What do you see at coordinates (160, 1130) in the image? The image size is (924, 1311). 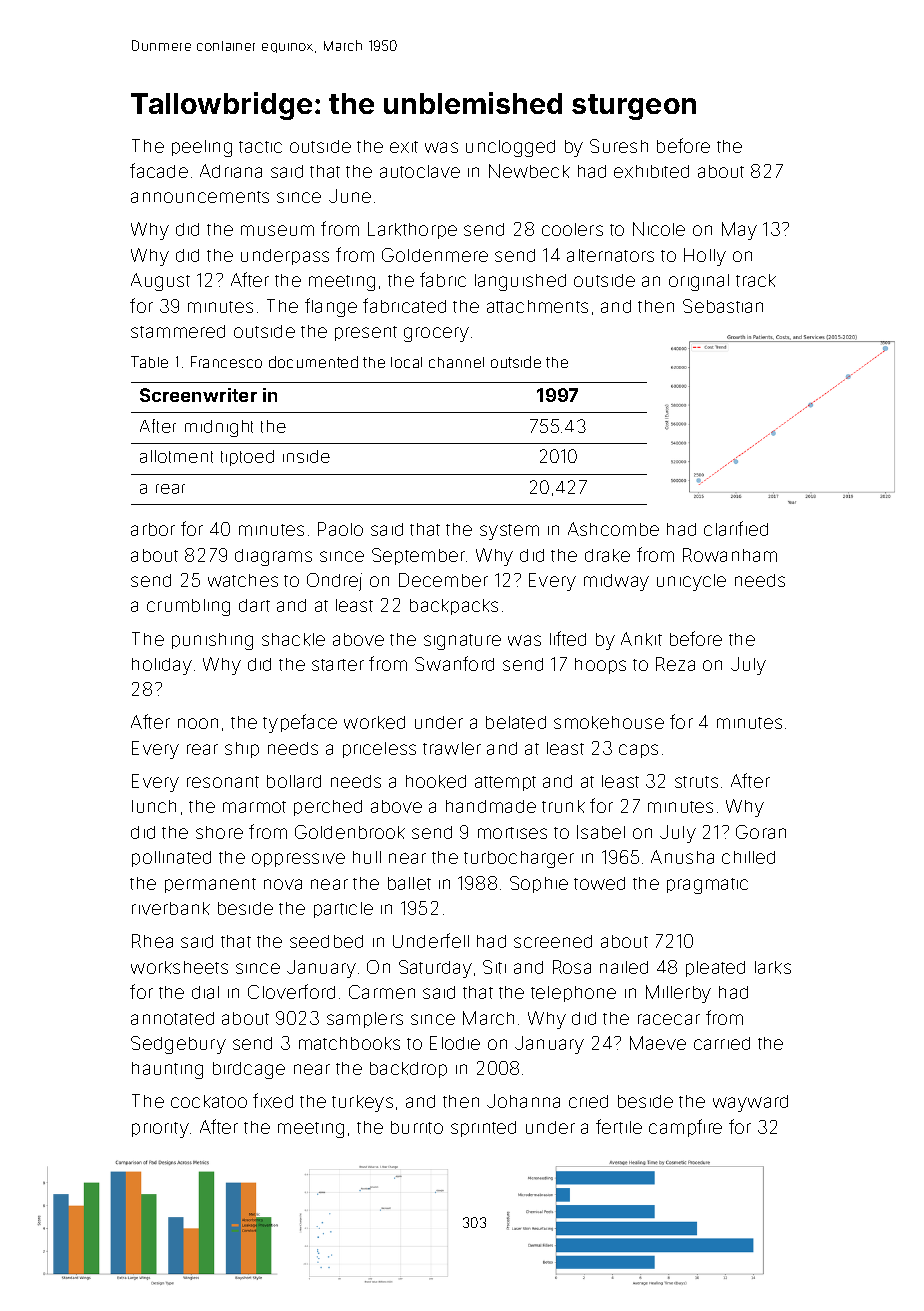 I see `priority` at bounding box center [160, 1130].
